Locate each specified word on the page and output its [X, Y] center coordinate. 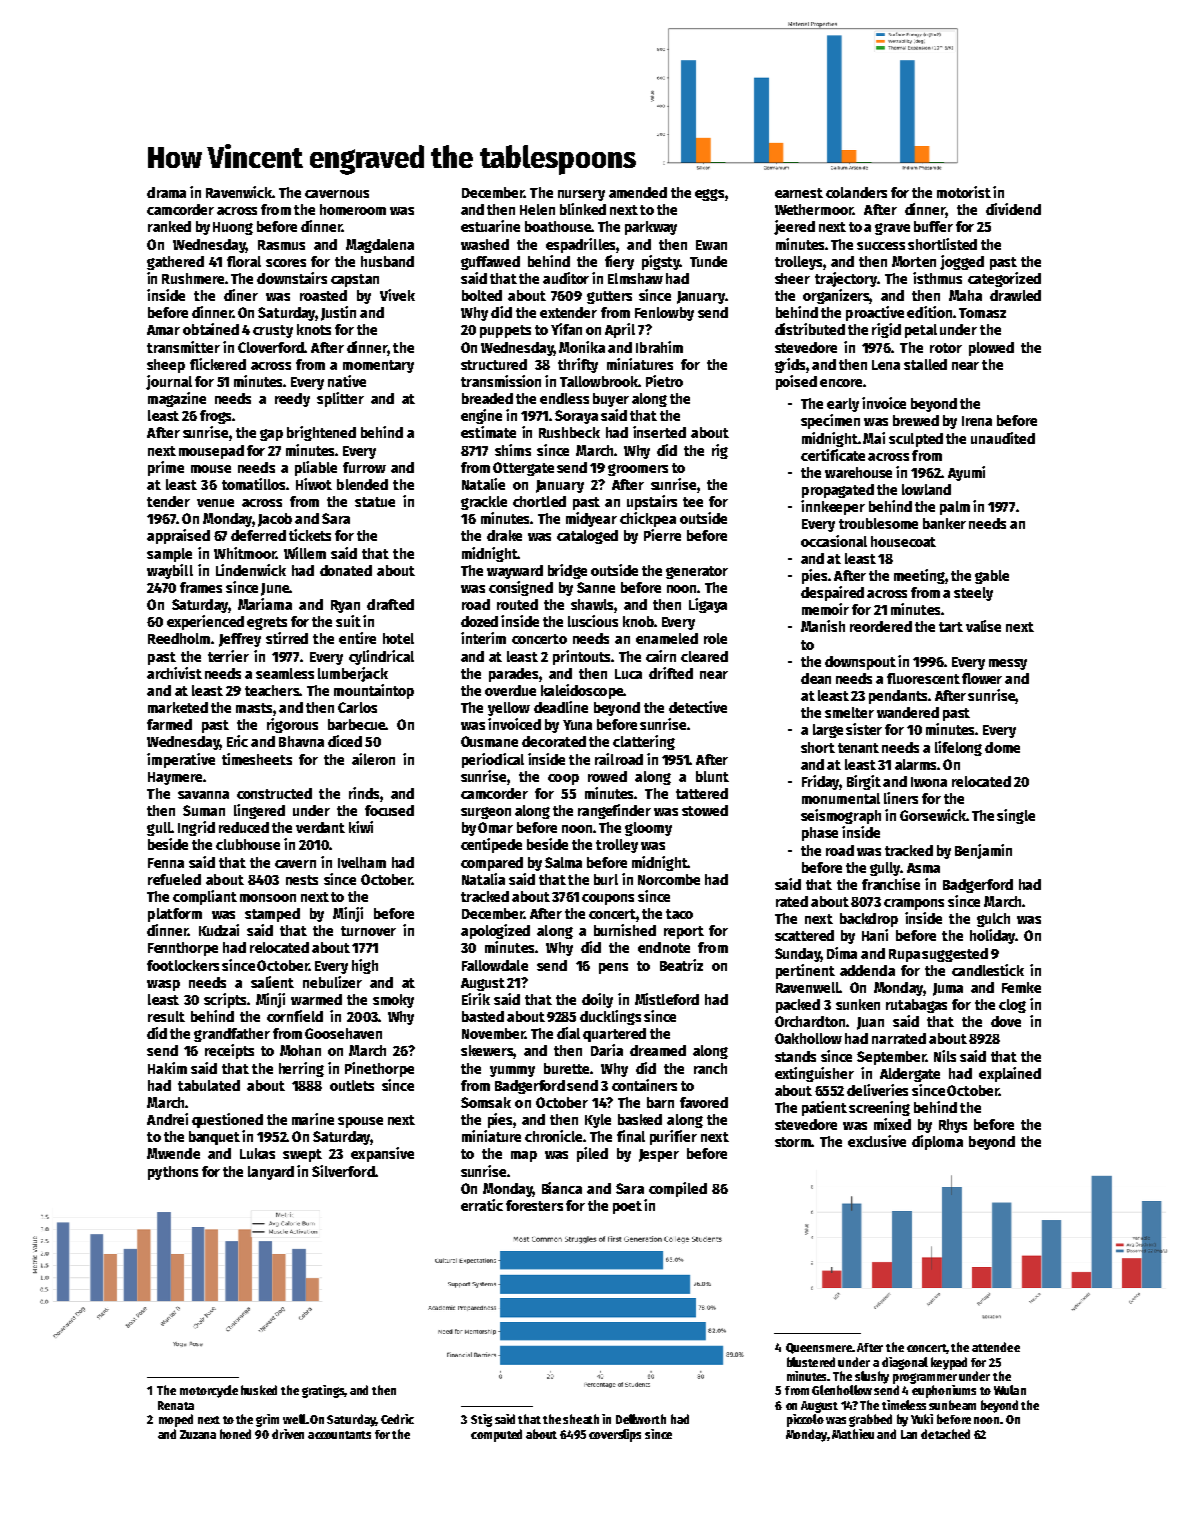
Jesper [659, 1155]
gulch [993, 920]
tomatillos [253, 484]
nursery [581, 195]
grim [267, 1420]
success [881, 246]
